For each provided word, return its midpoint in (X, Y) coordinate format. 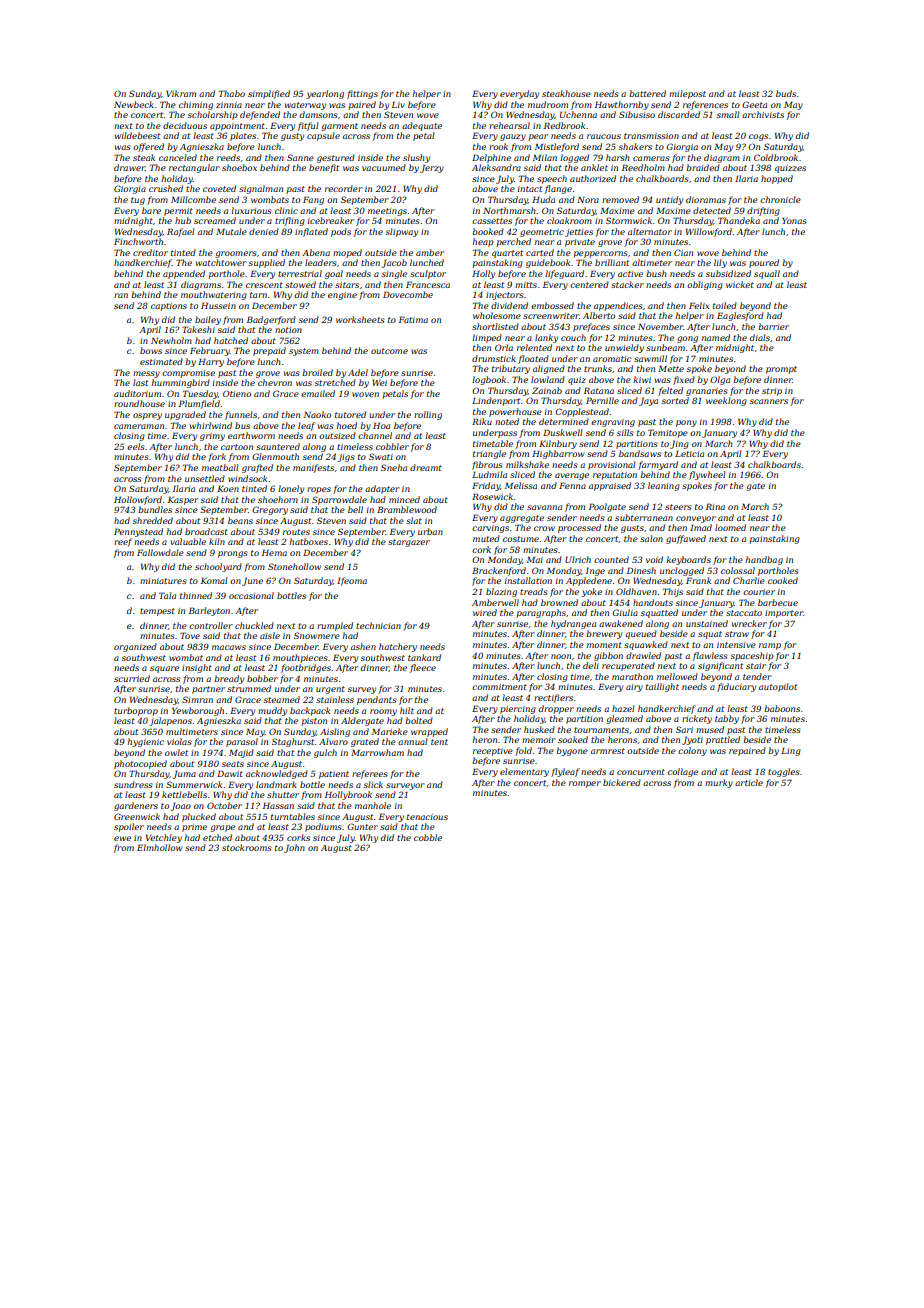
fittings (362, 94)
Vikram (181, 93)
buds (786, 93)
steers (678, 507)
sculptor (428, 274)
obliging (705, 285)
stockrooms (247, 847)
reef (123, 542)
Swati (381, 456)
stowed (300, 284)
